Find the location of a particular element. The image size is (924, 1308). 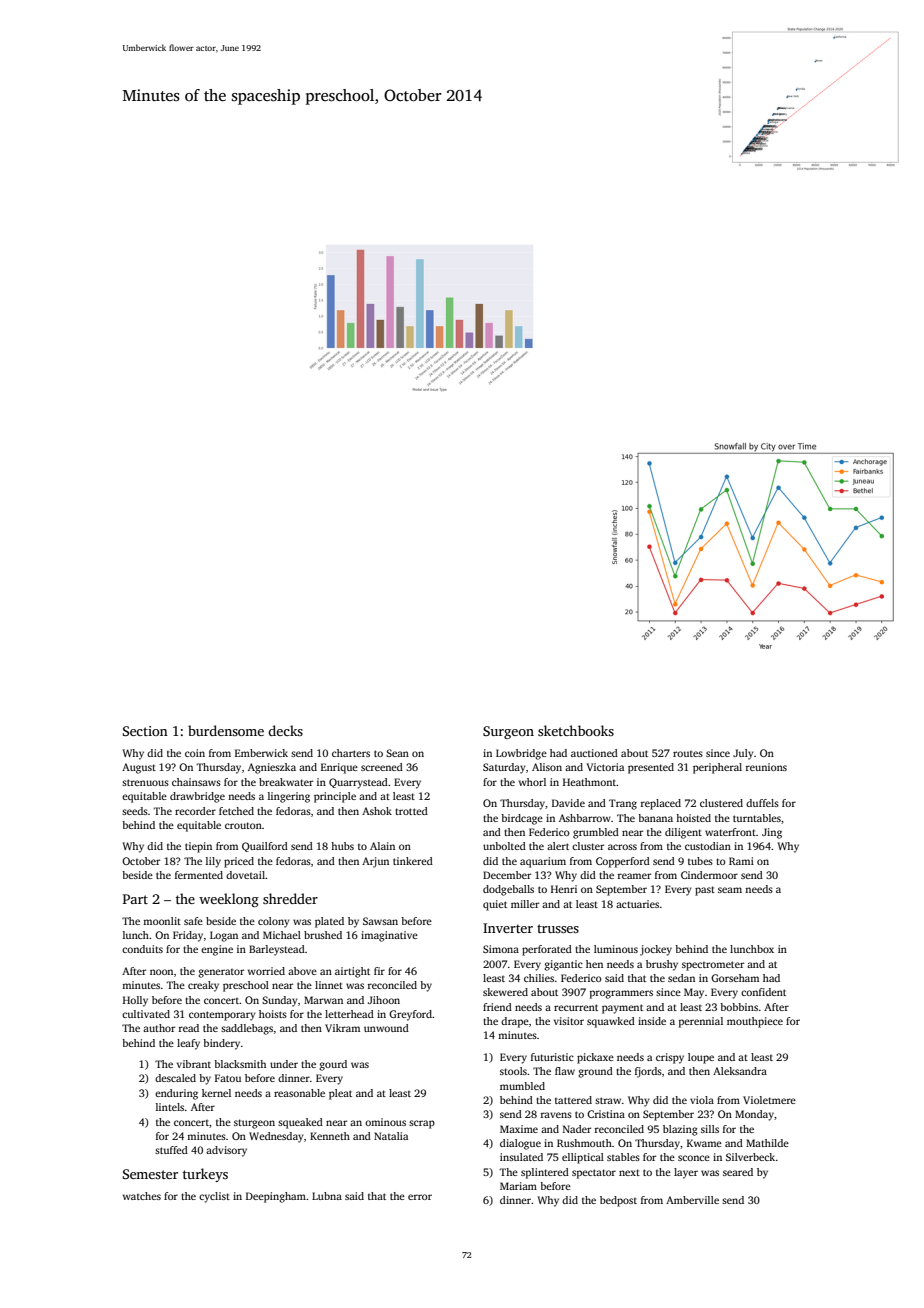

error is located at coordinates (420, 1197).
